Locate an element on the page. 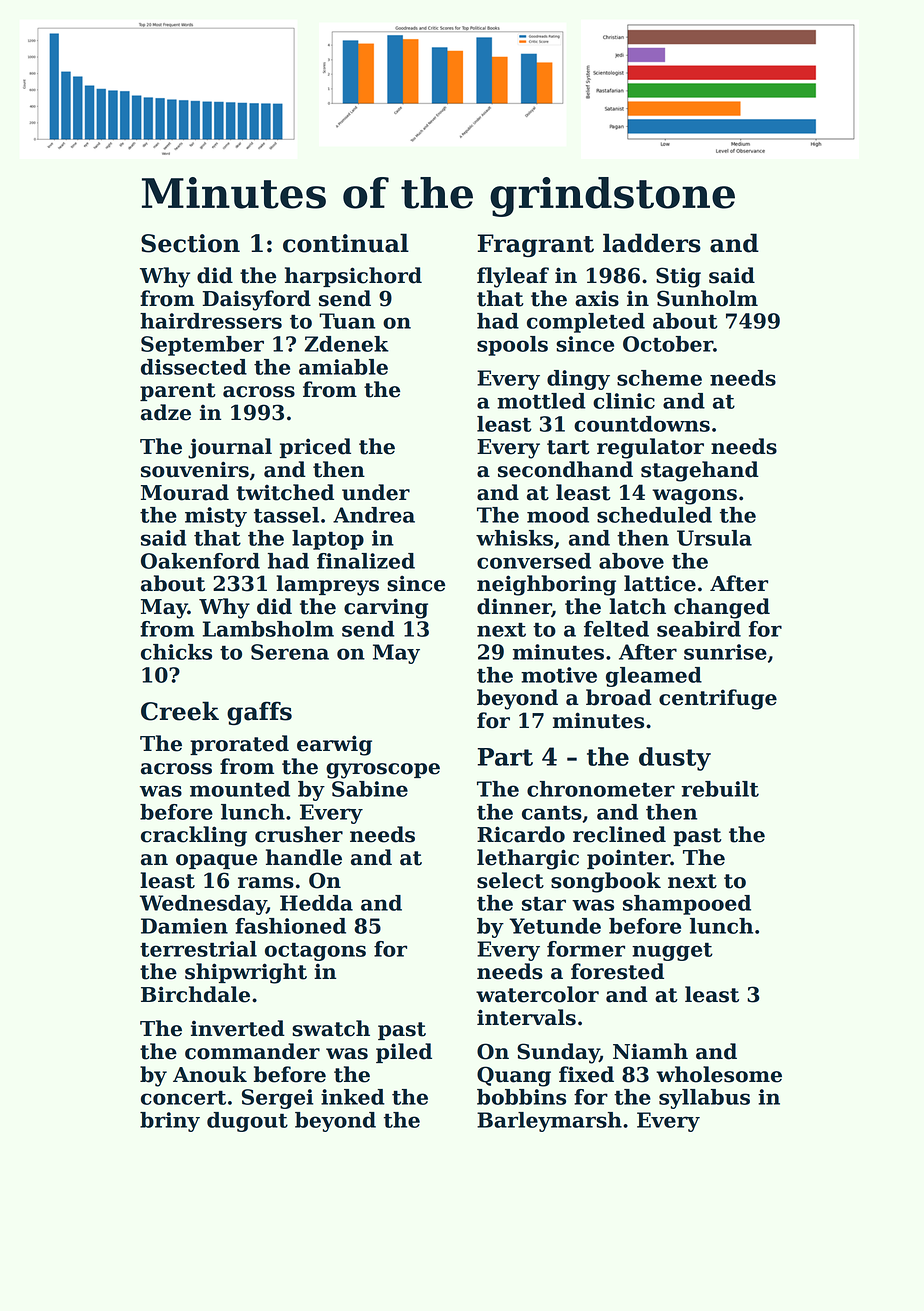 This image has width=924, height=1311. rebuilt is located at coordinates (720, 789).
